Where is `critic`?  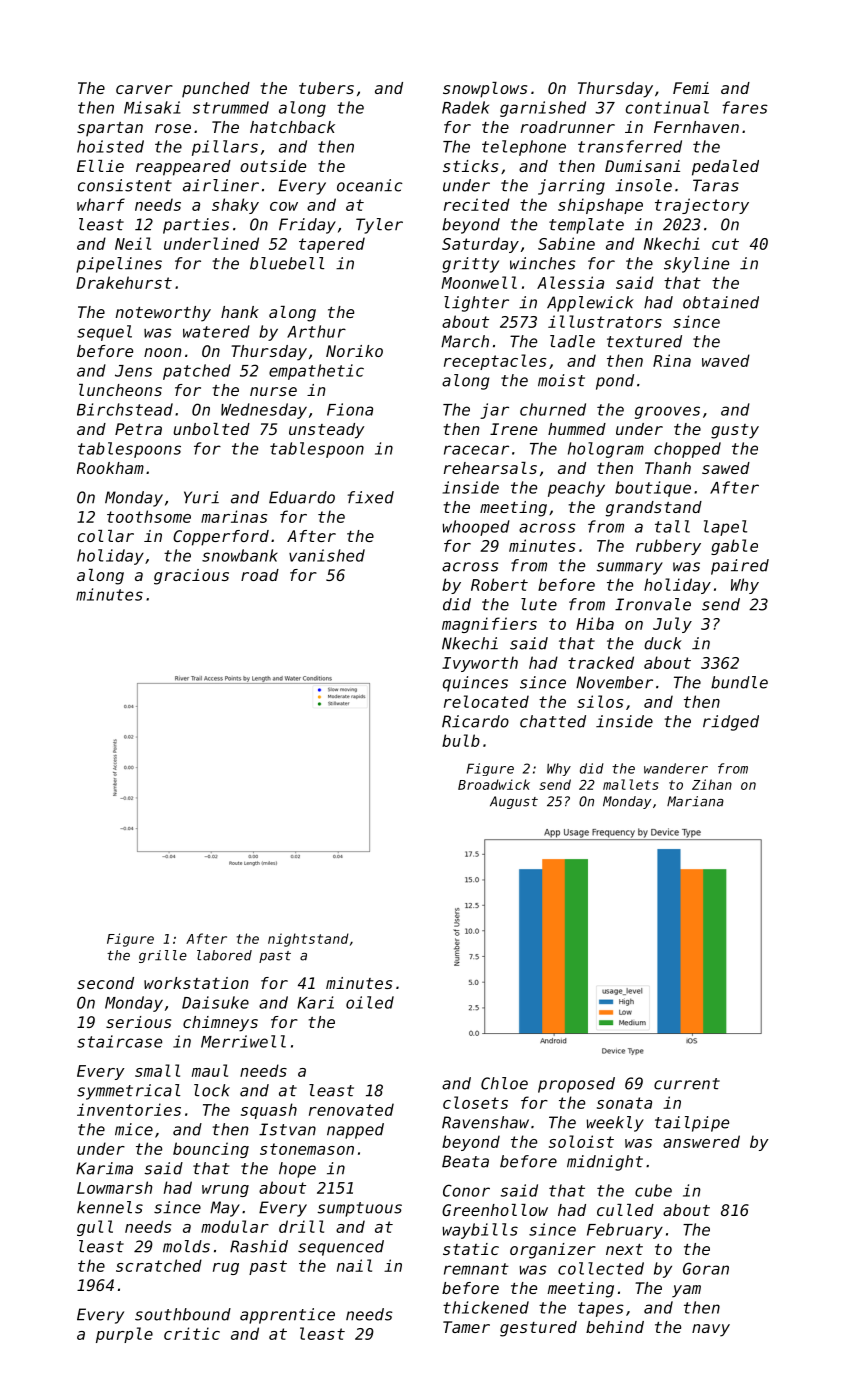
critic is located at coordinates (192, 1333).
